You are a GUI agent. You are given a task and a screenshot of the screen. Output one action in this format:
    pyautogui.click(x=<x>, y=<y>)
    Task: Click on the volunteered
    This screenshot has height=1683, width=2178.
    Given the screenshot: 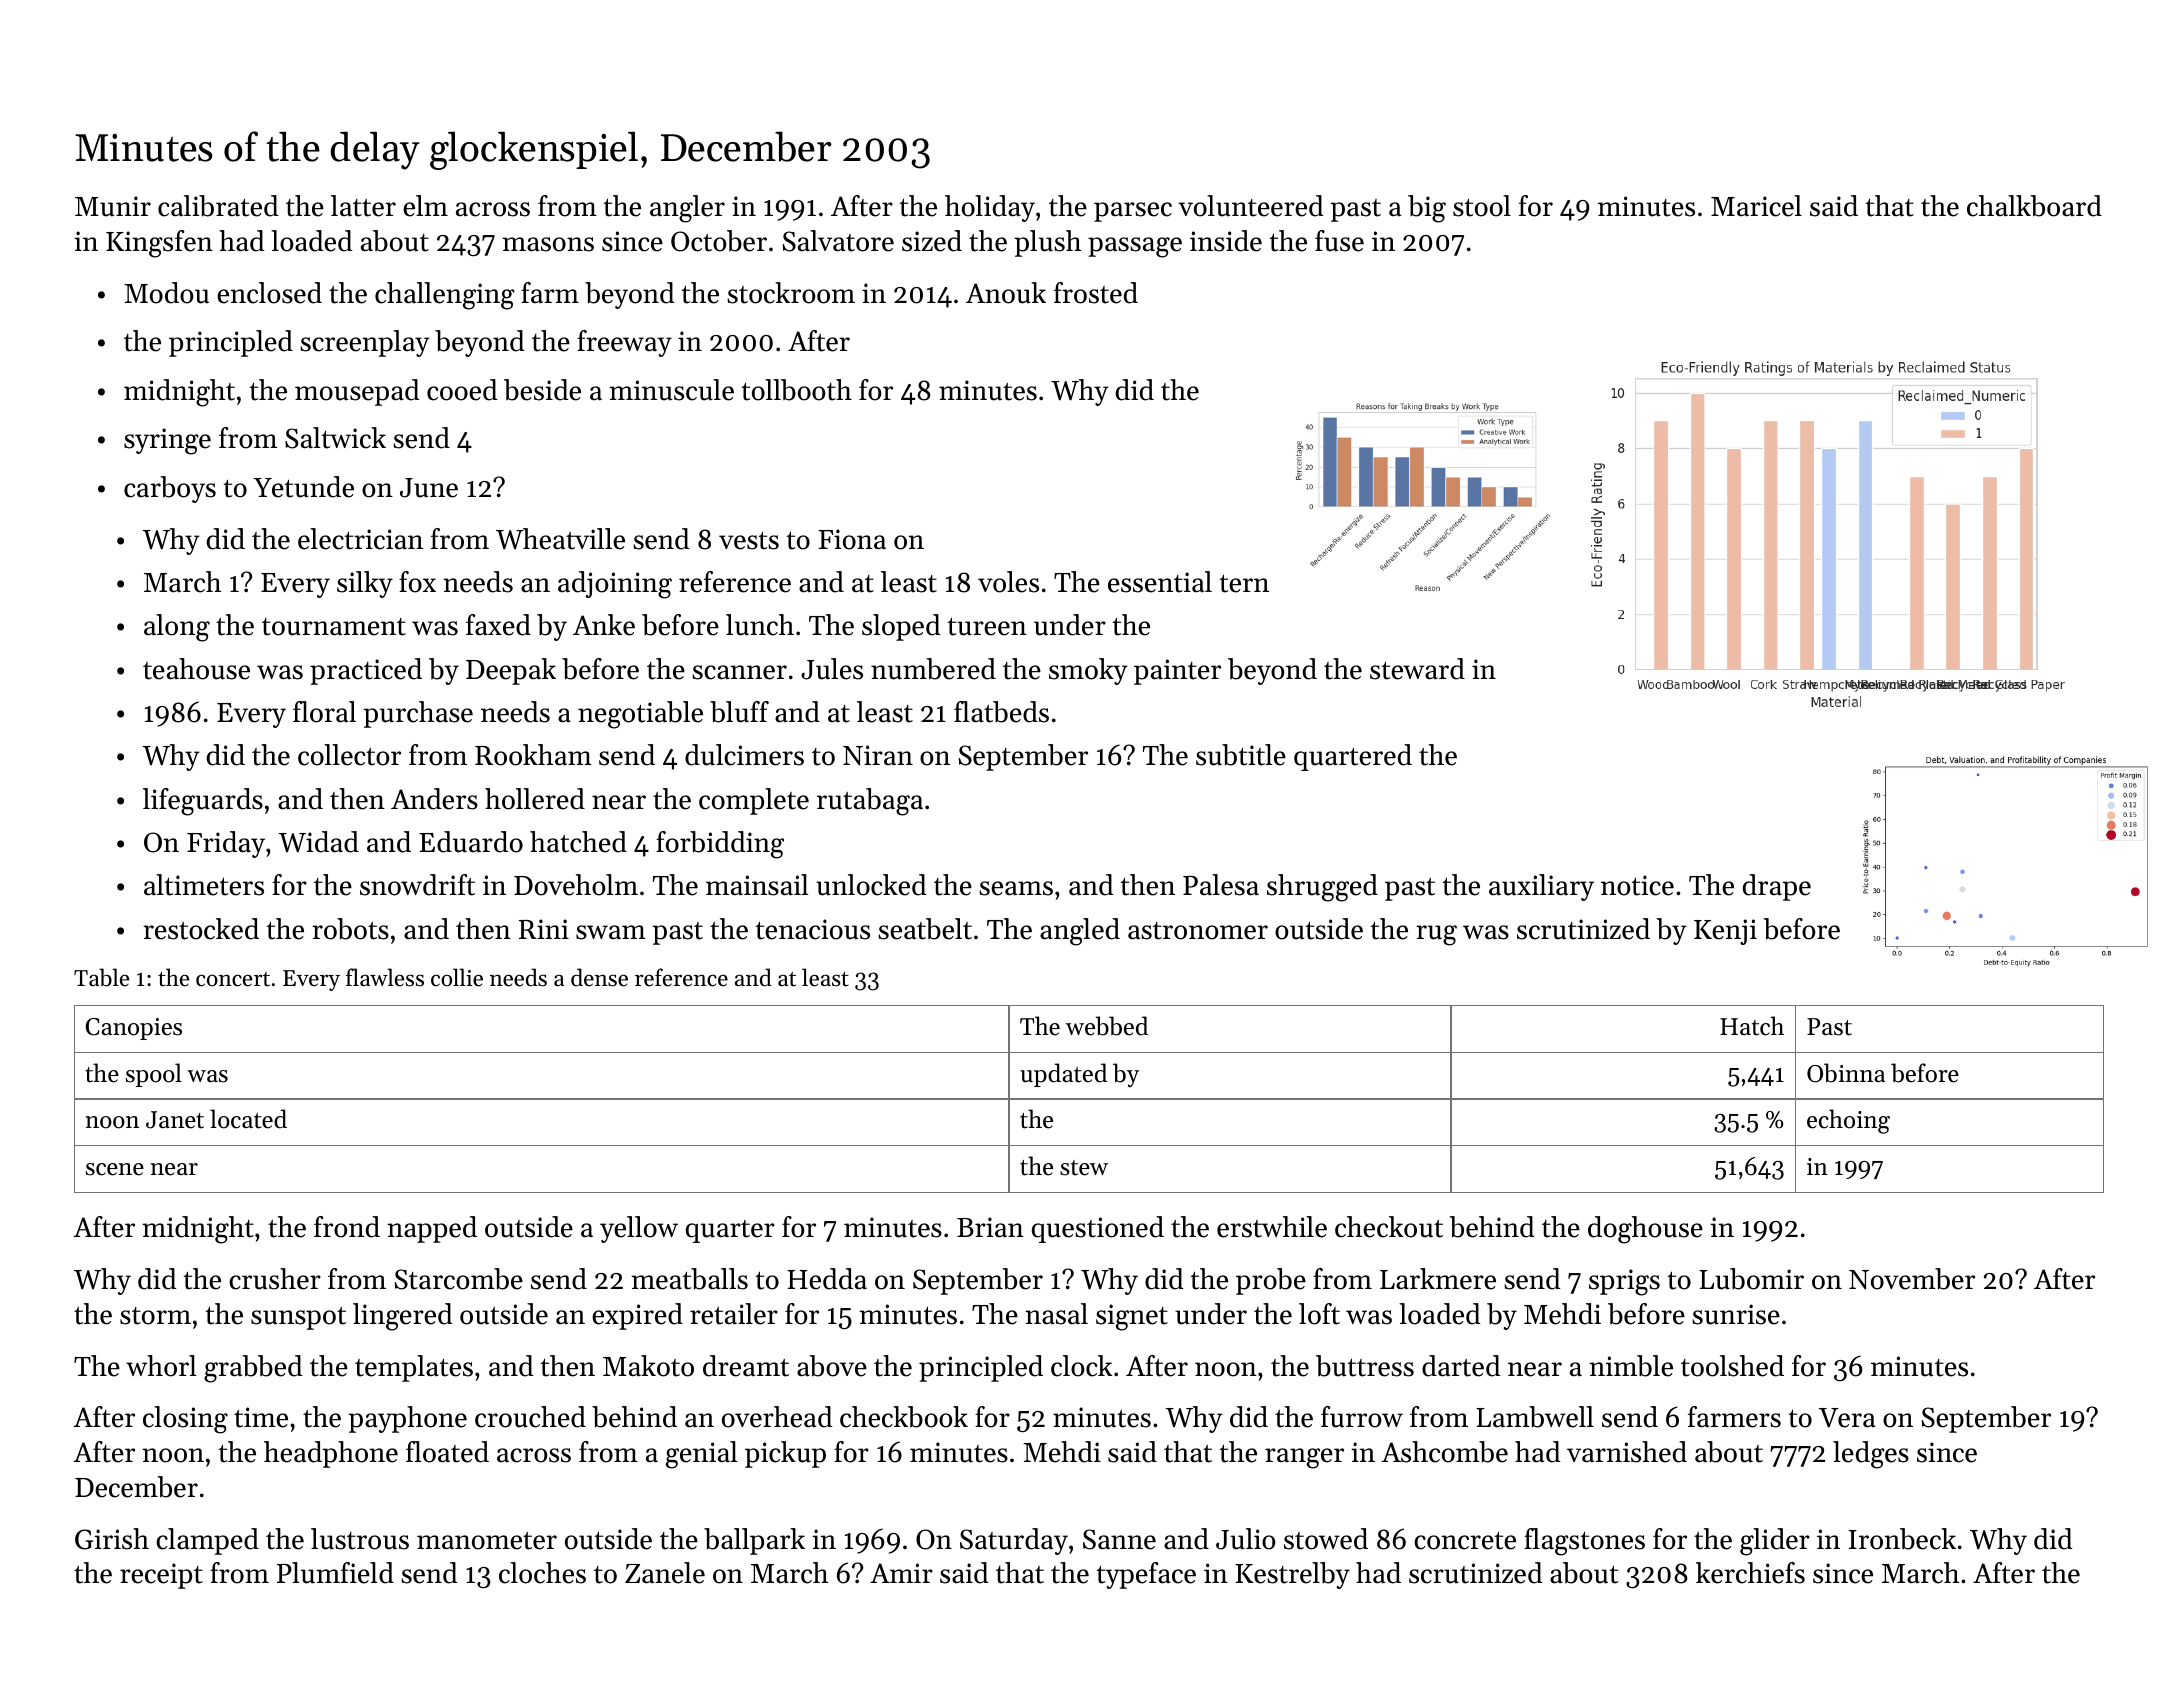 What is the action you would take?
    pyautogui.click(x=1250, y=206)
